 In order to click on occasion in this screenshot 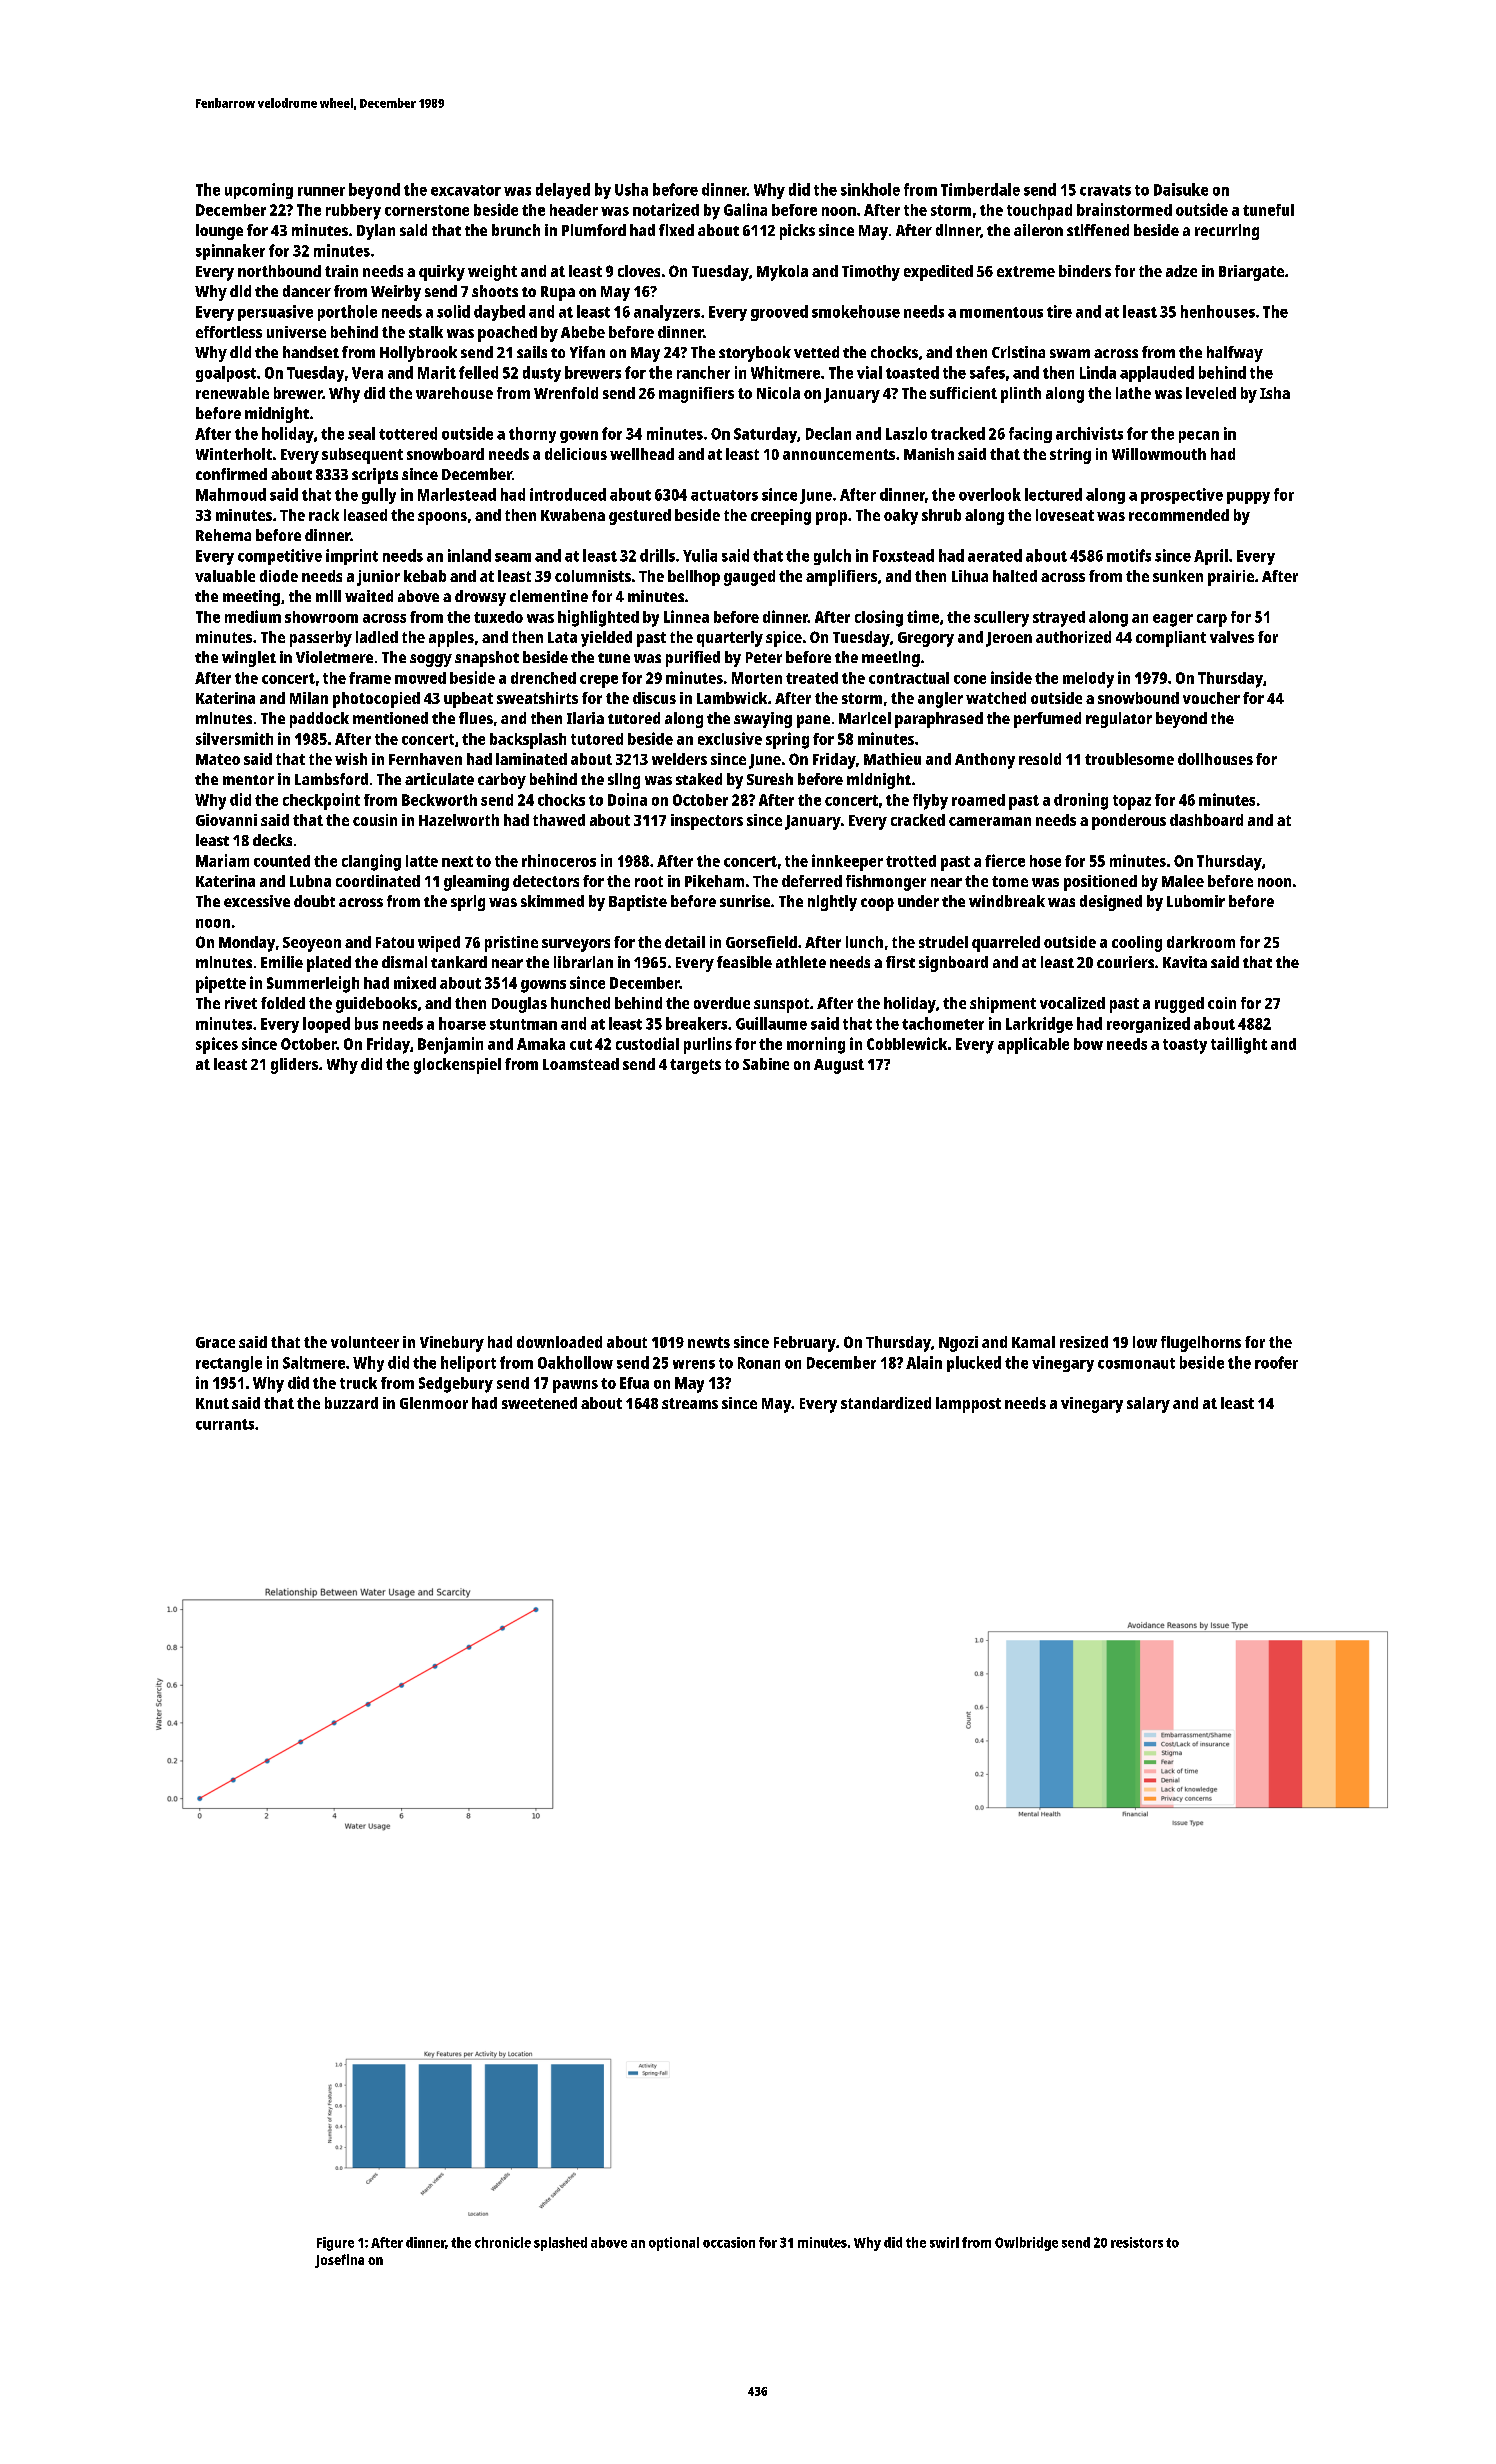, I will do `click(729, 2242)`.
